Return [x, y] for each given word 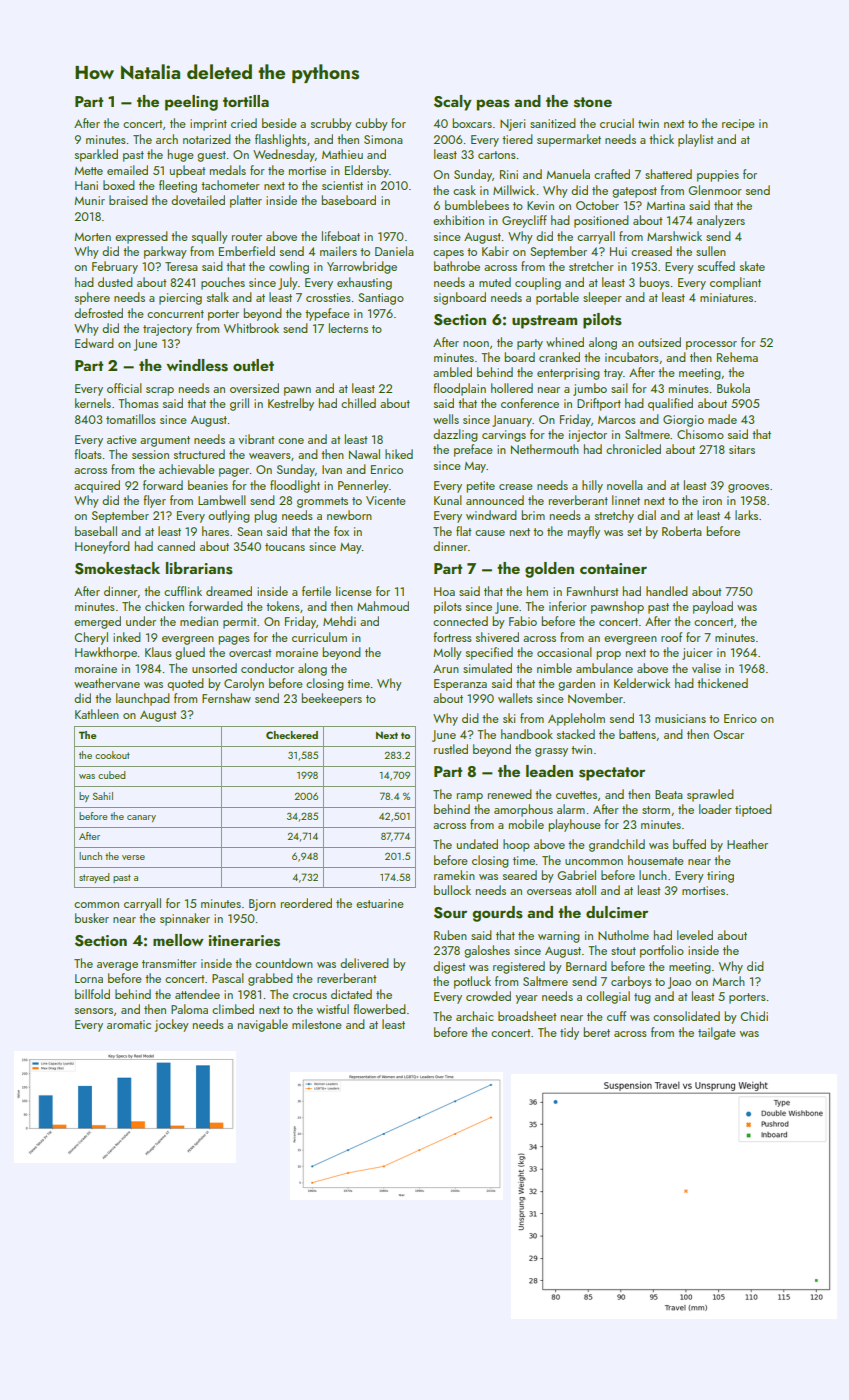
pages [234, 640]
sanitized [553, 123]
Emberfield [247, 251]
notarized [207, 139]
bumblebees [477, 205]
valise [706, 668]
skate [752, 266]
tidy [569, 1033]
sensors [94, 1011]
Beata [669, 794]
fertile [316, 591]
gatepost [634, 192]
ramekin [454, 875]
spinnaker [185, 919]
